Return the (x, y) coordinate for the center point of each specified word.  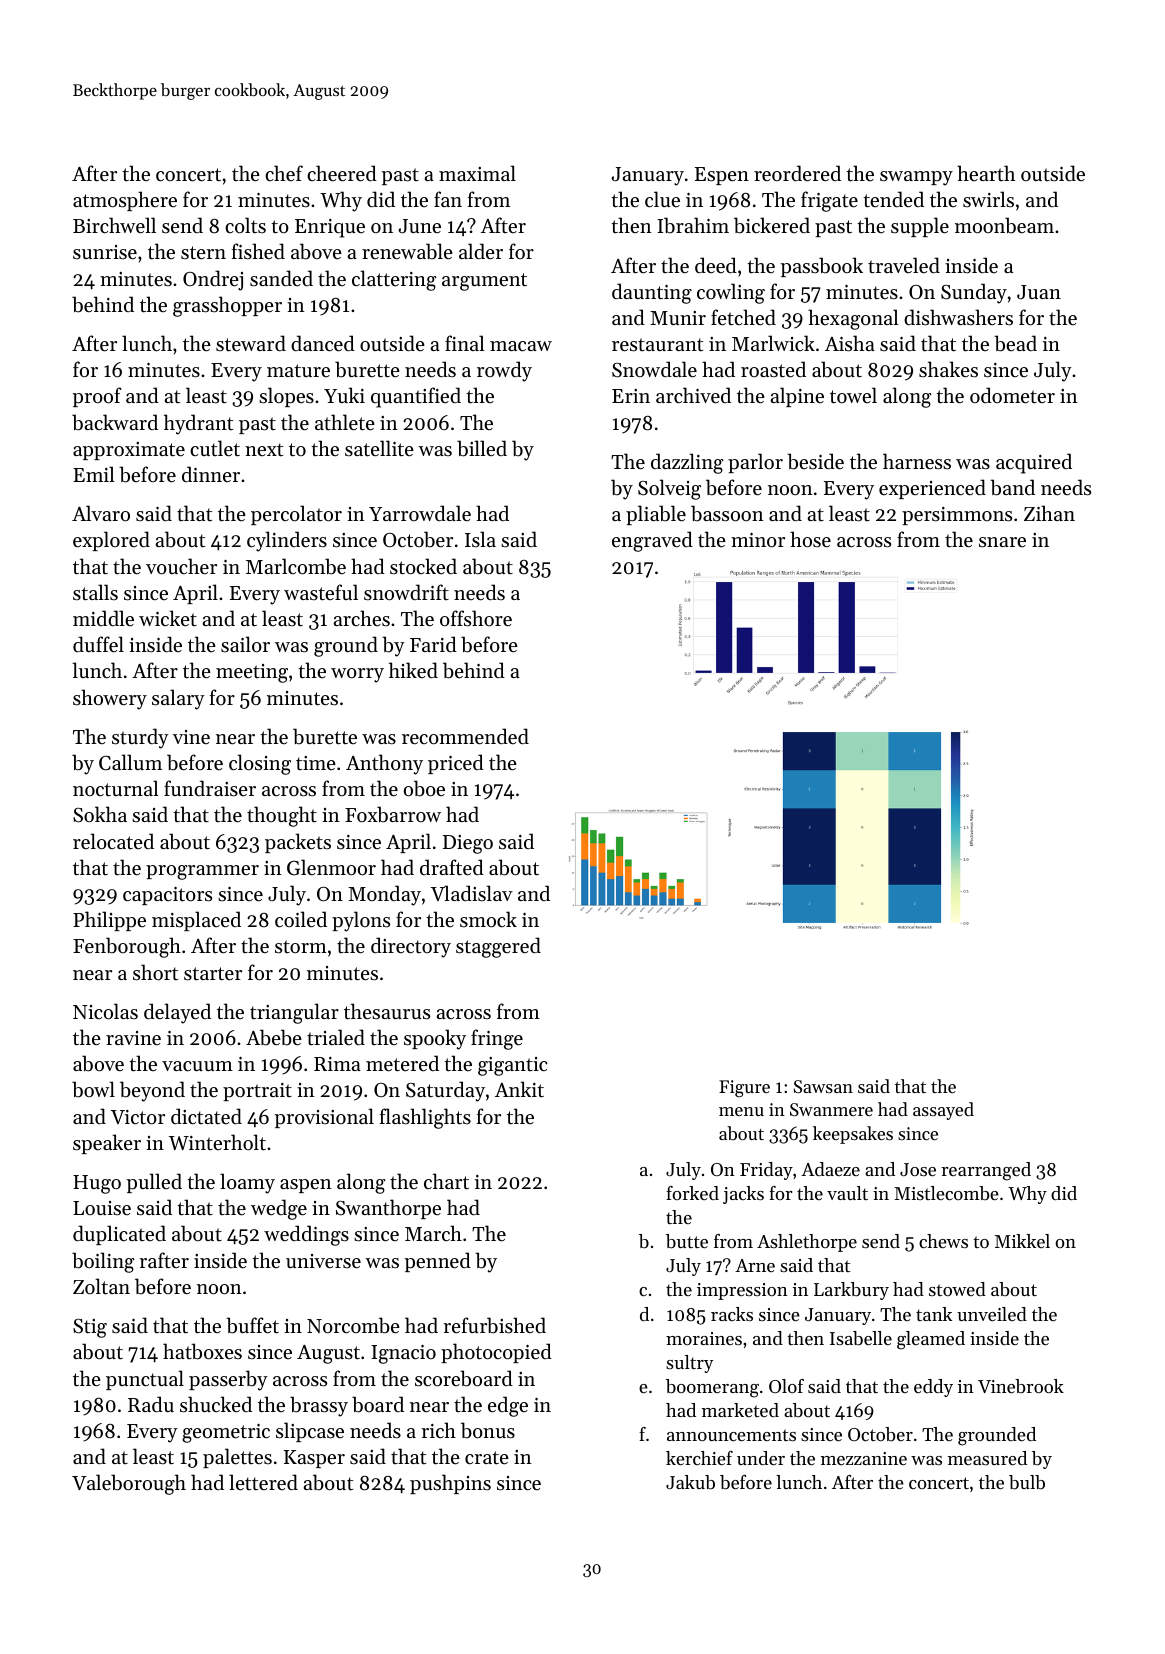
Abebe (274, 1037)
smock (488, 919)
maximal (477, 173)
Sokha (100, 814)
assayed (943, 1111)
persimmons (957, 516)
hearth (986, 173)
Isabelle (861, 1338)
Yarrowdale (420, 513)
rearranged (986, 1171)
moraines (704, 1338)
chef (284, 173)
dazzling (687, 463)
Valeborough (129, 1484)
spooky (435, 1039)
